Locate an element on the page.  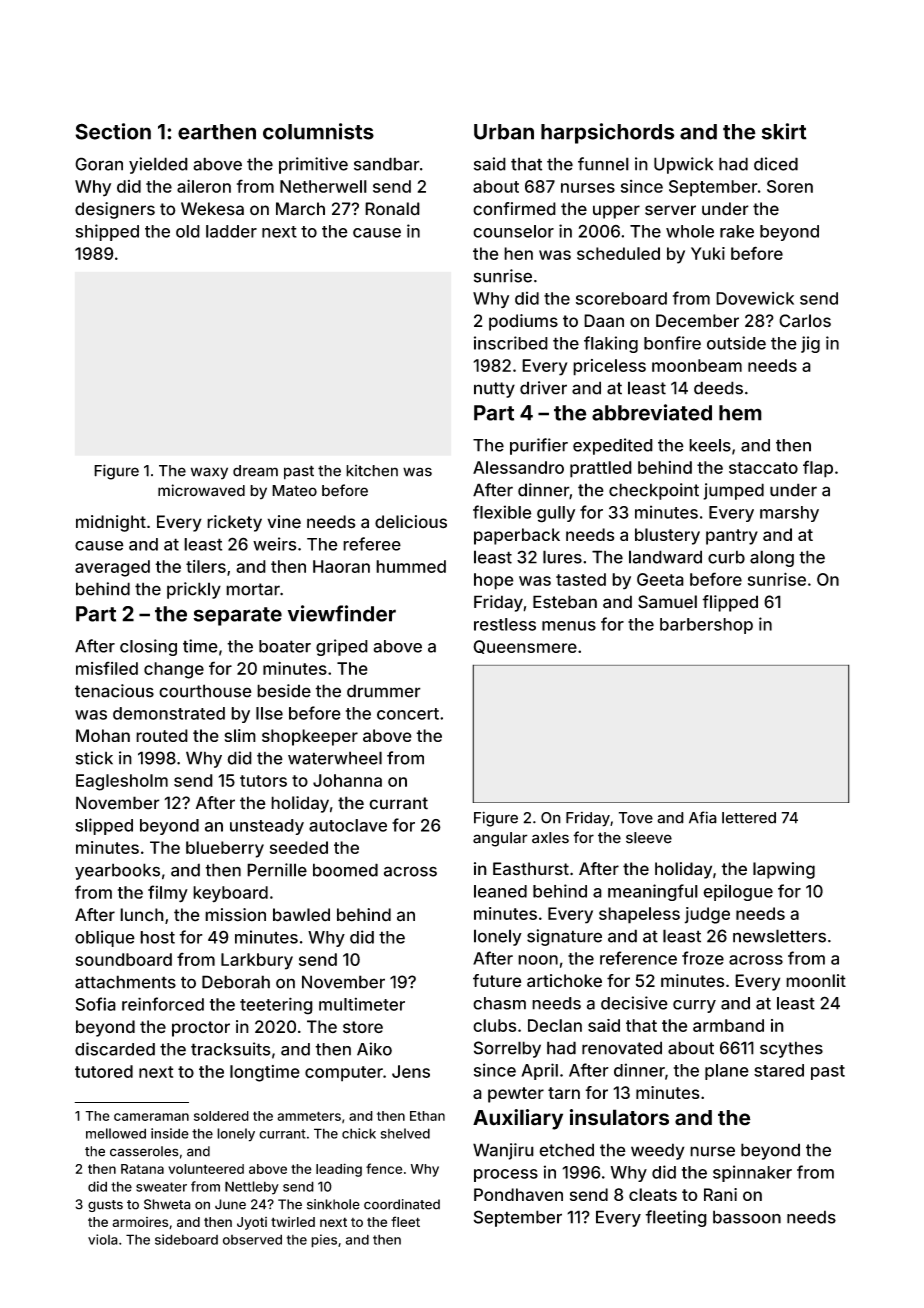
bassoon is located at coordinates (747, 1217).
